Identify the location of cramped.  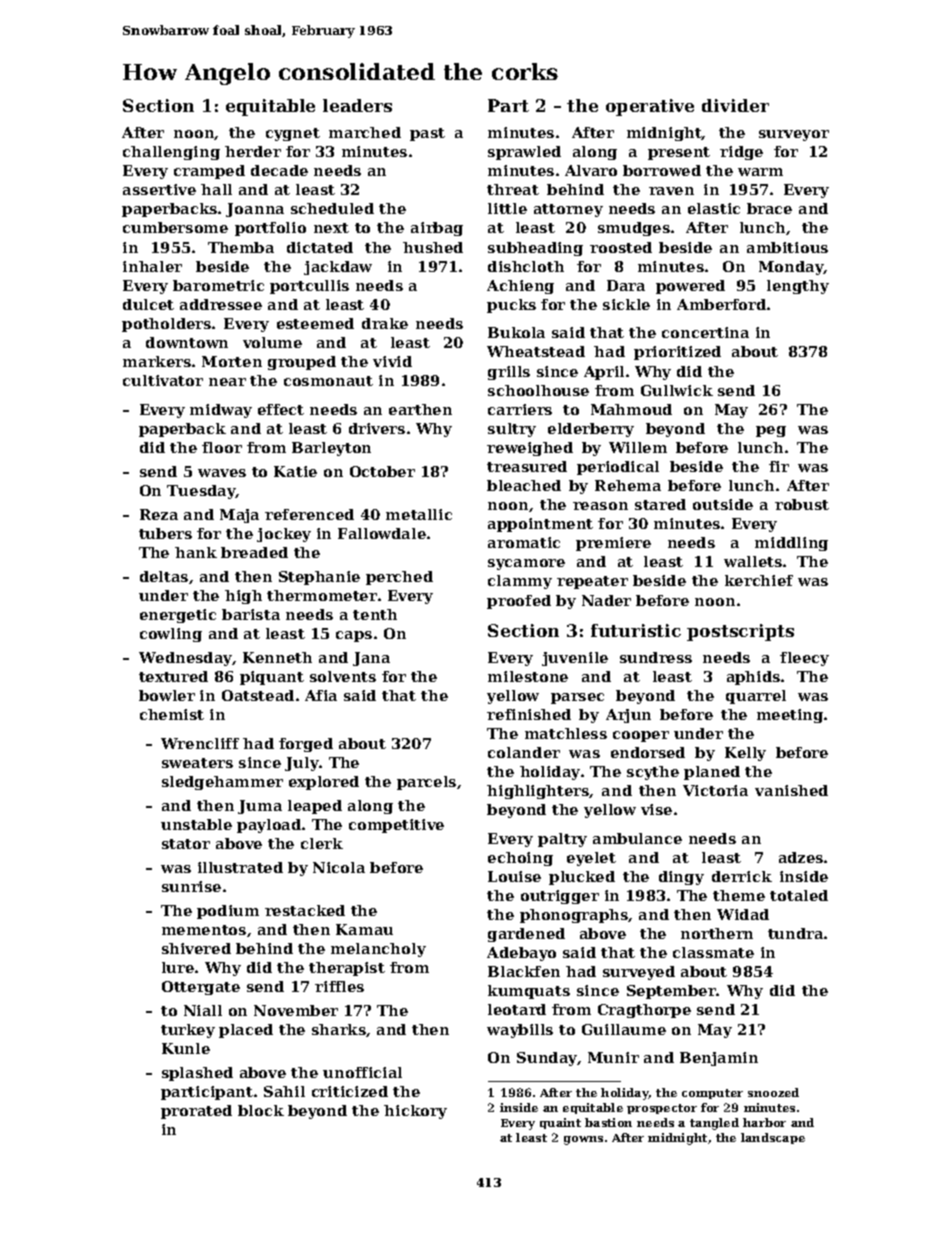
(209, 172).
